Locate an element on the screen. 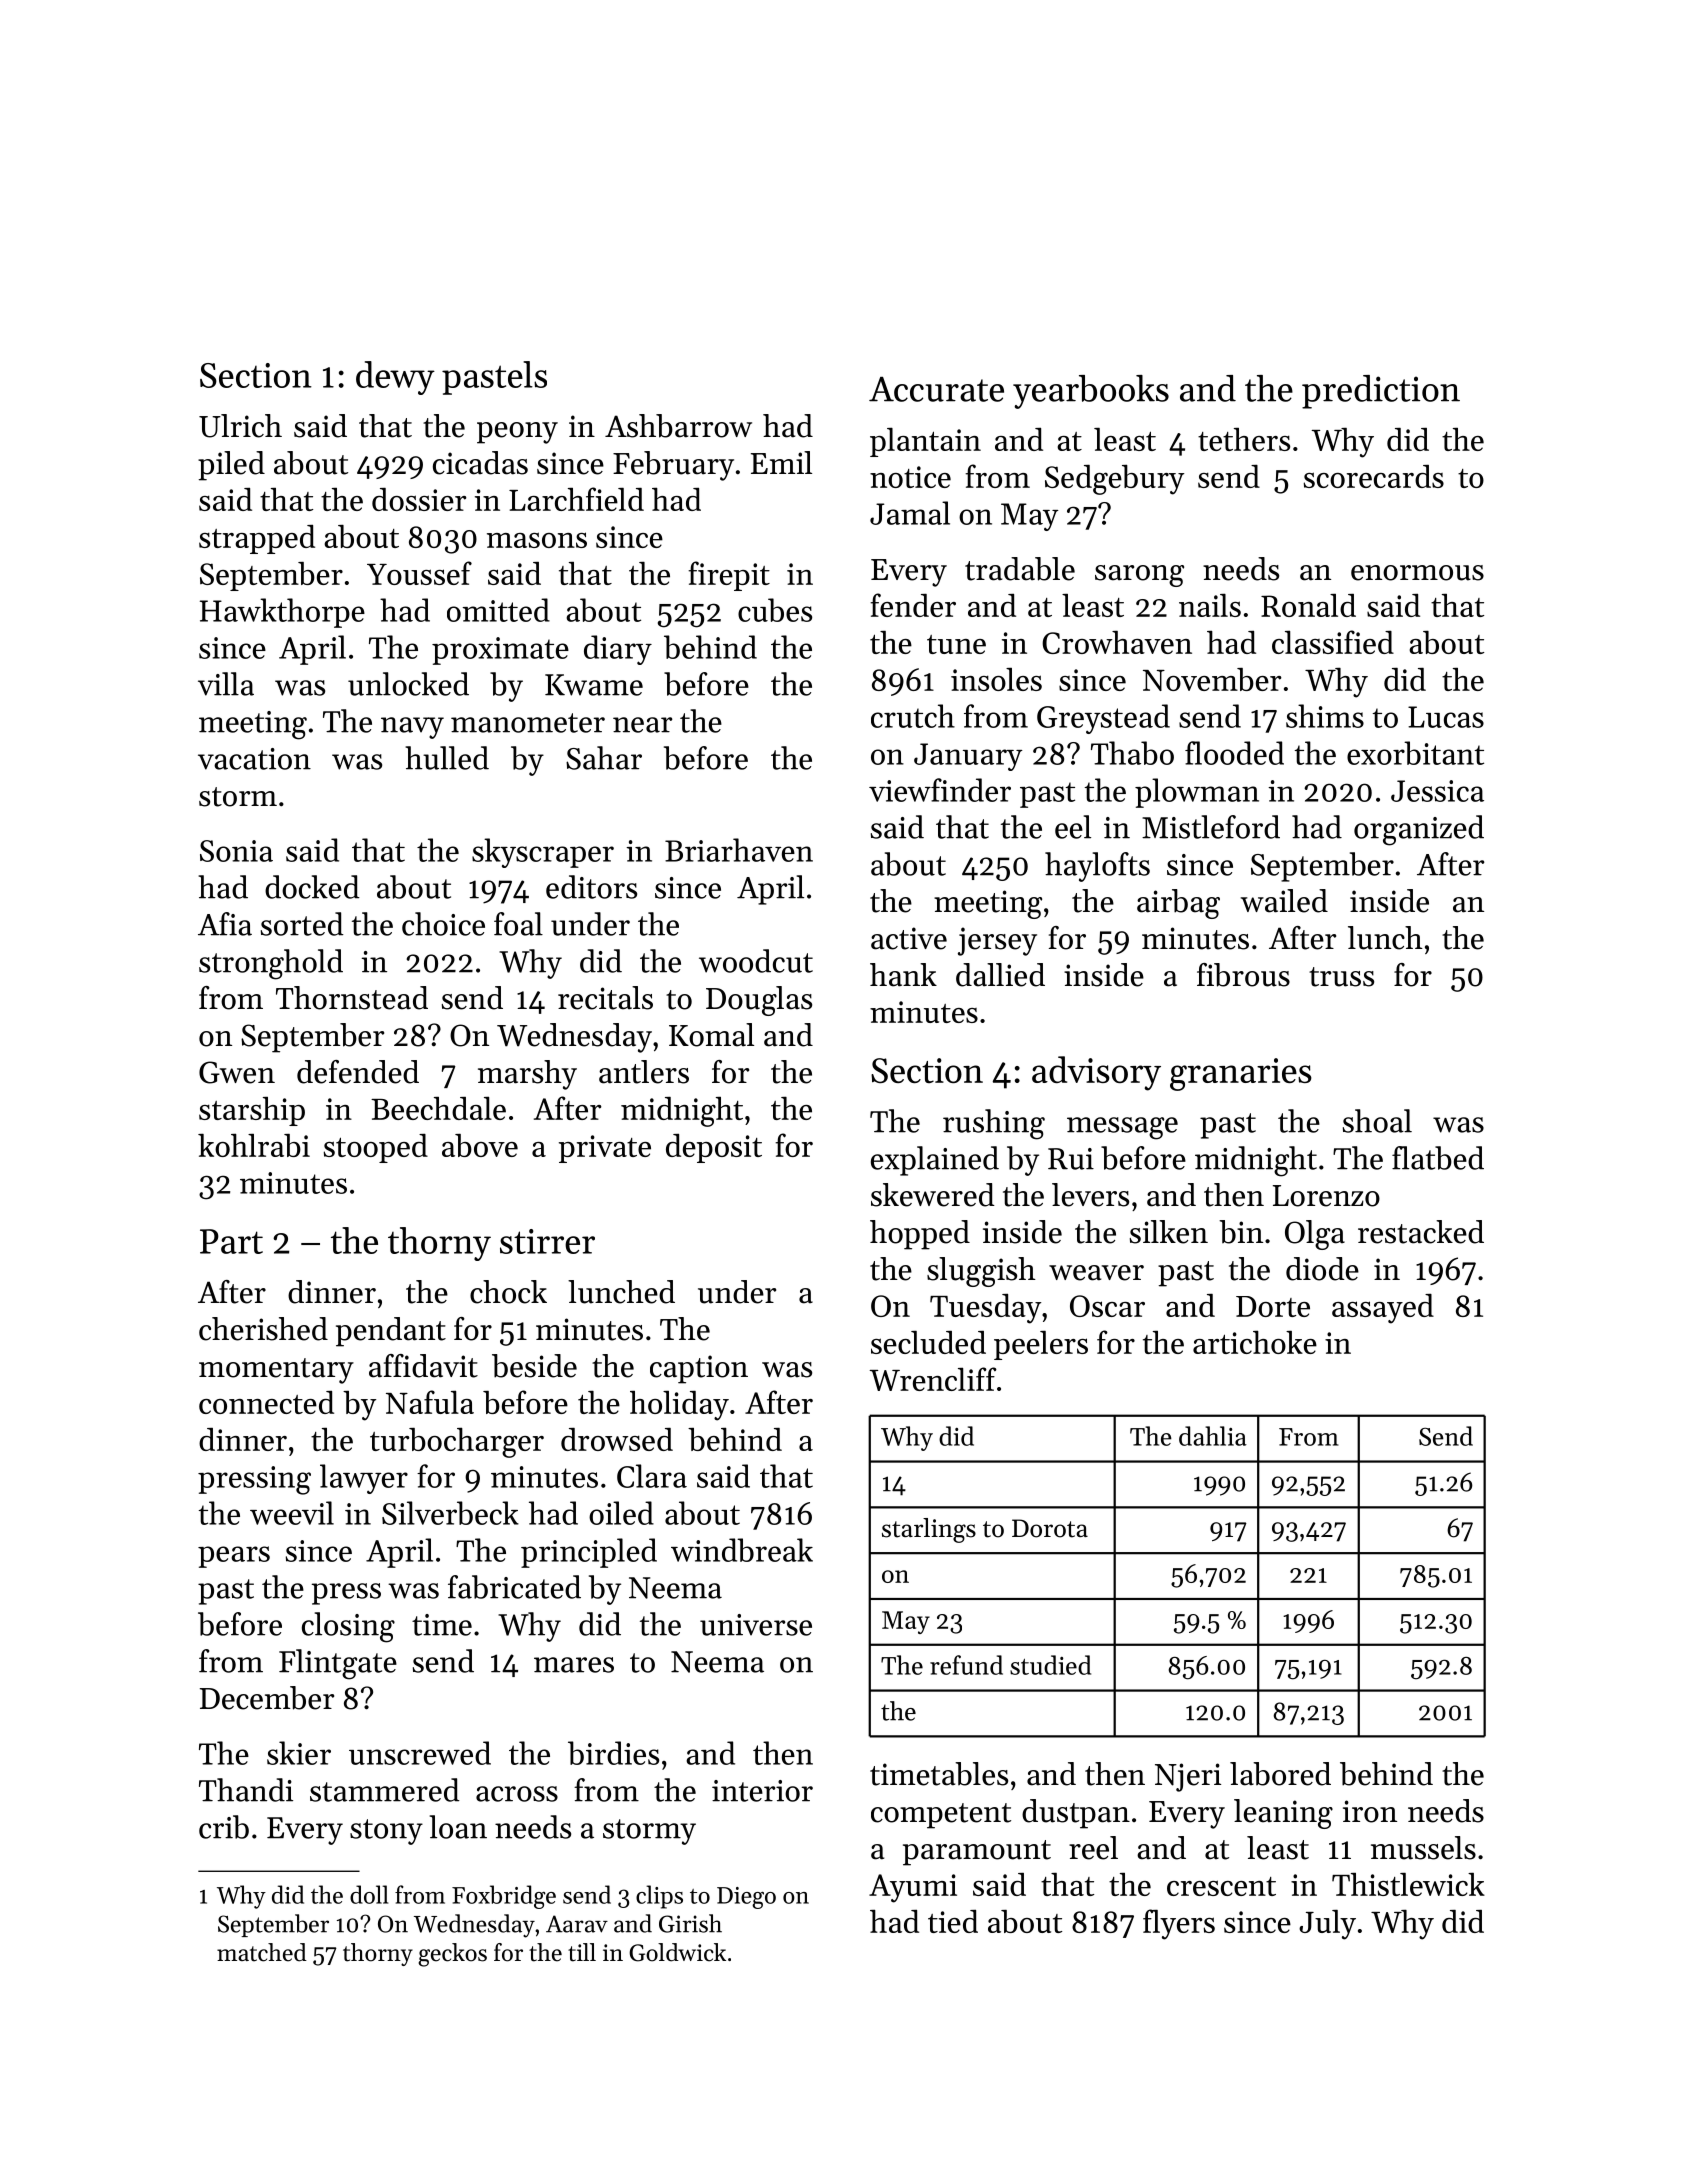 Image resolution: width=1683 pixels, height=2178 pixels. Sedgebury is located at coordinates (1114, 480).
